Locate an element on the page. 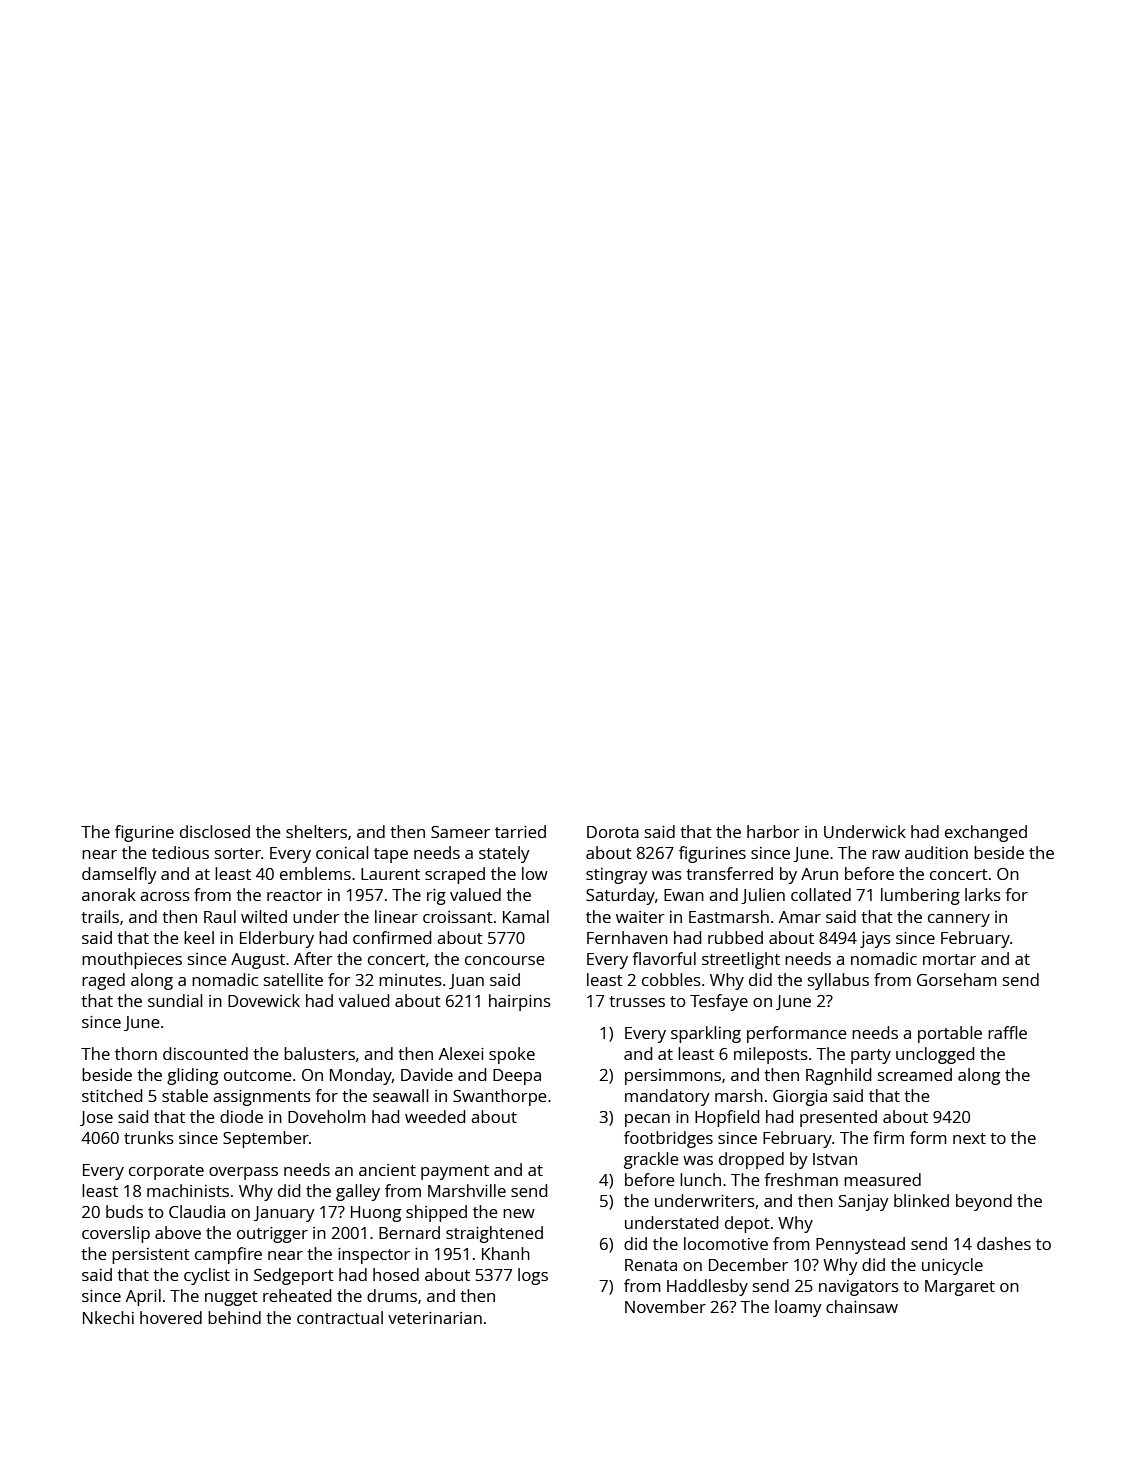  trails is located at coordinates (100, 916).
